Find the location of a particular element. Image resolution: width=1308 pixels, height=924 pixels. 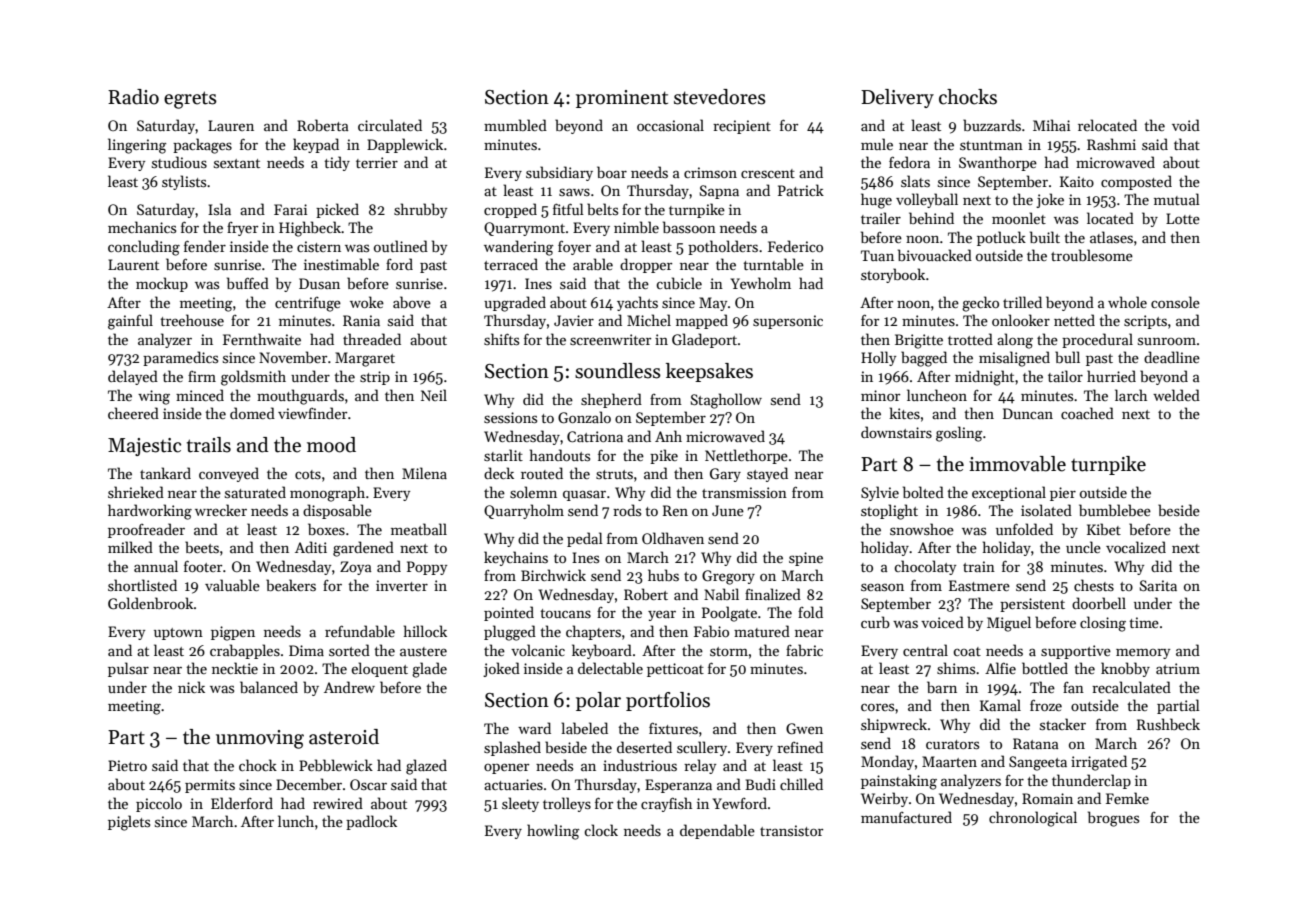

milked is located at coordinates (130, 547).
